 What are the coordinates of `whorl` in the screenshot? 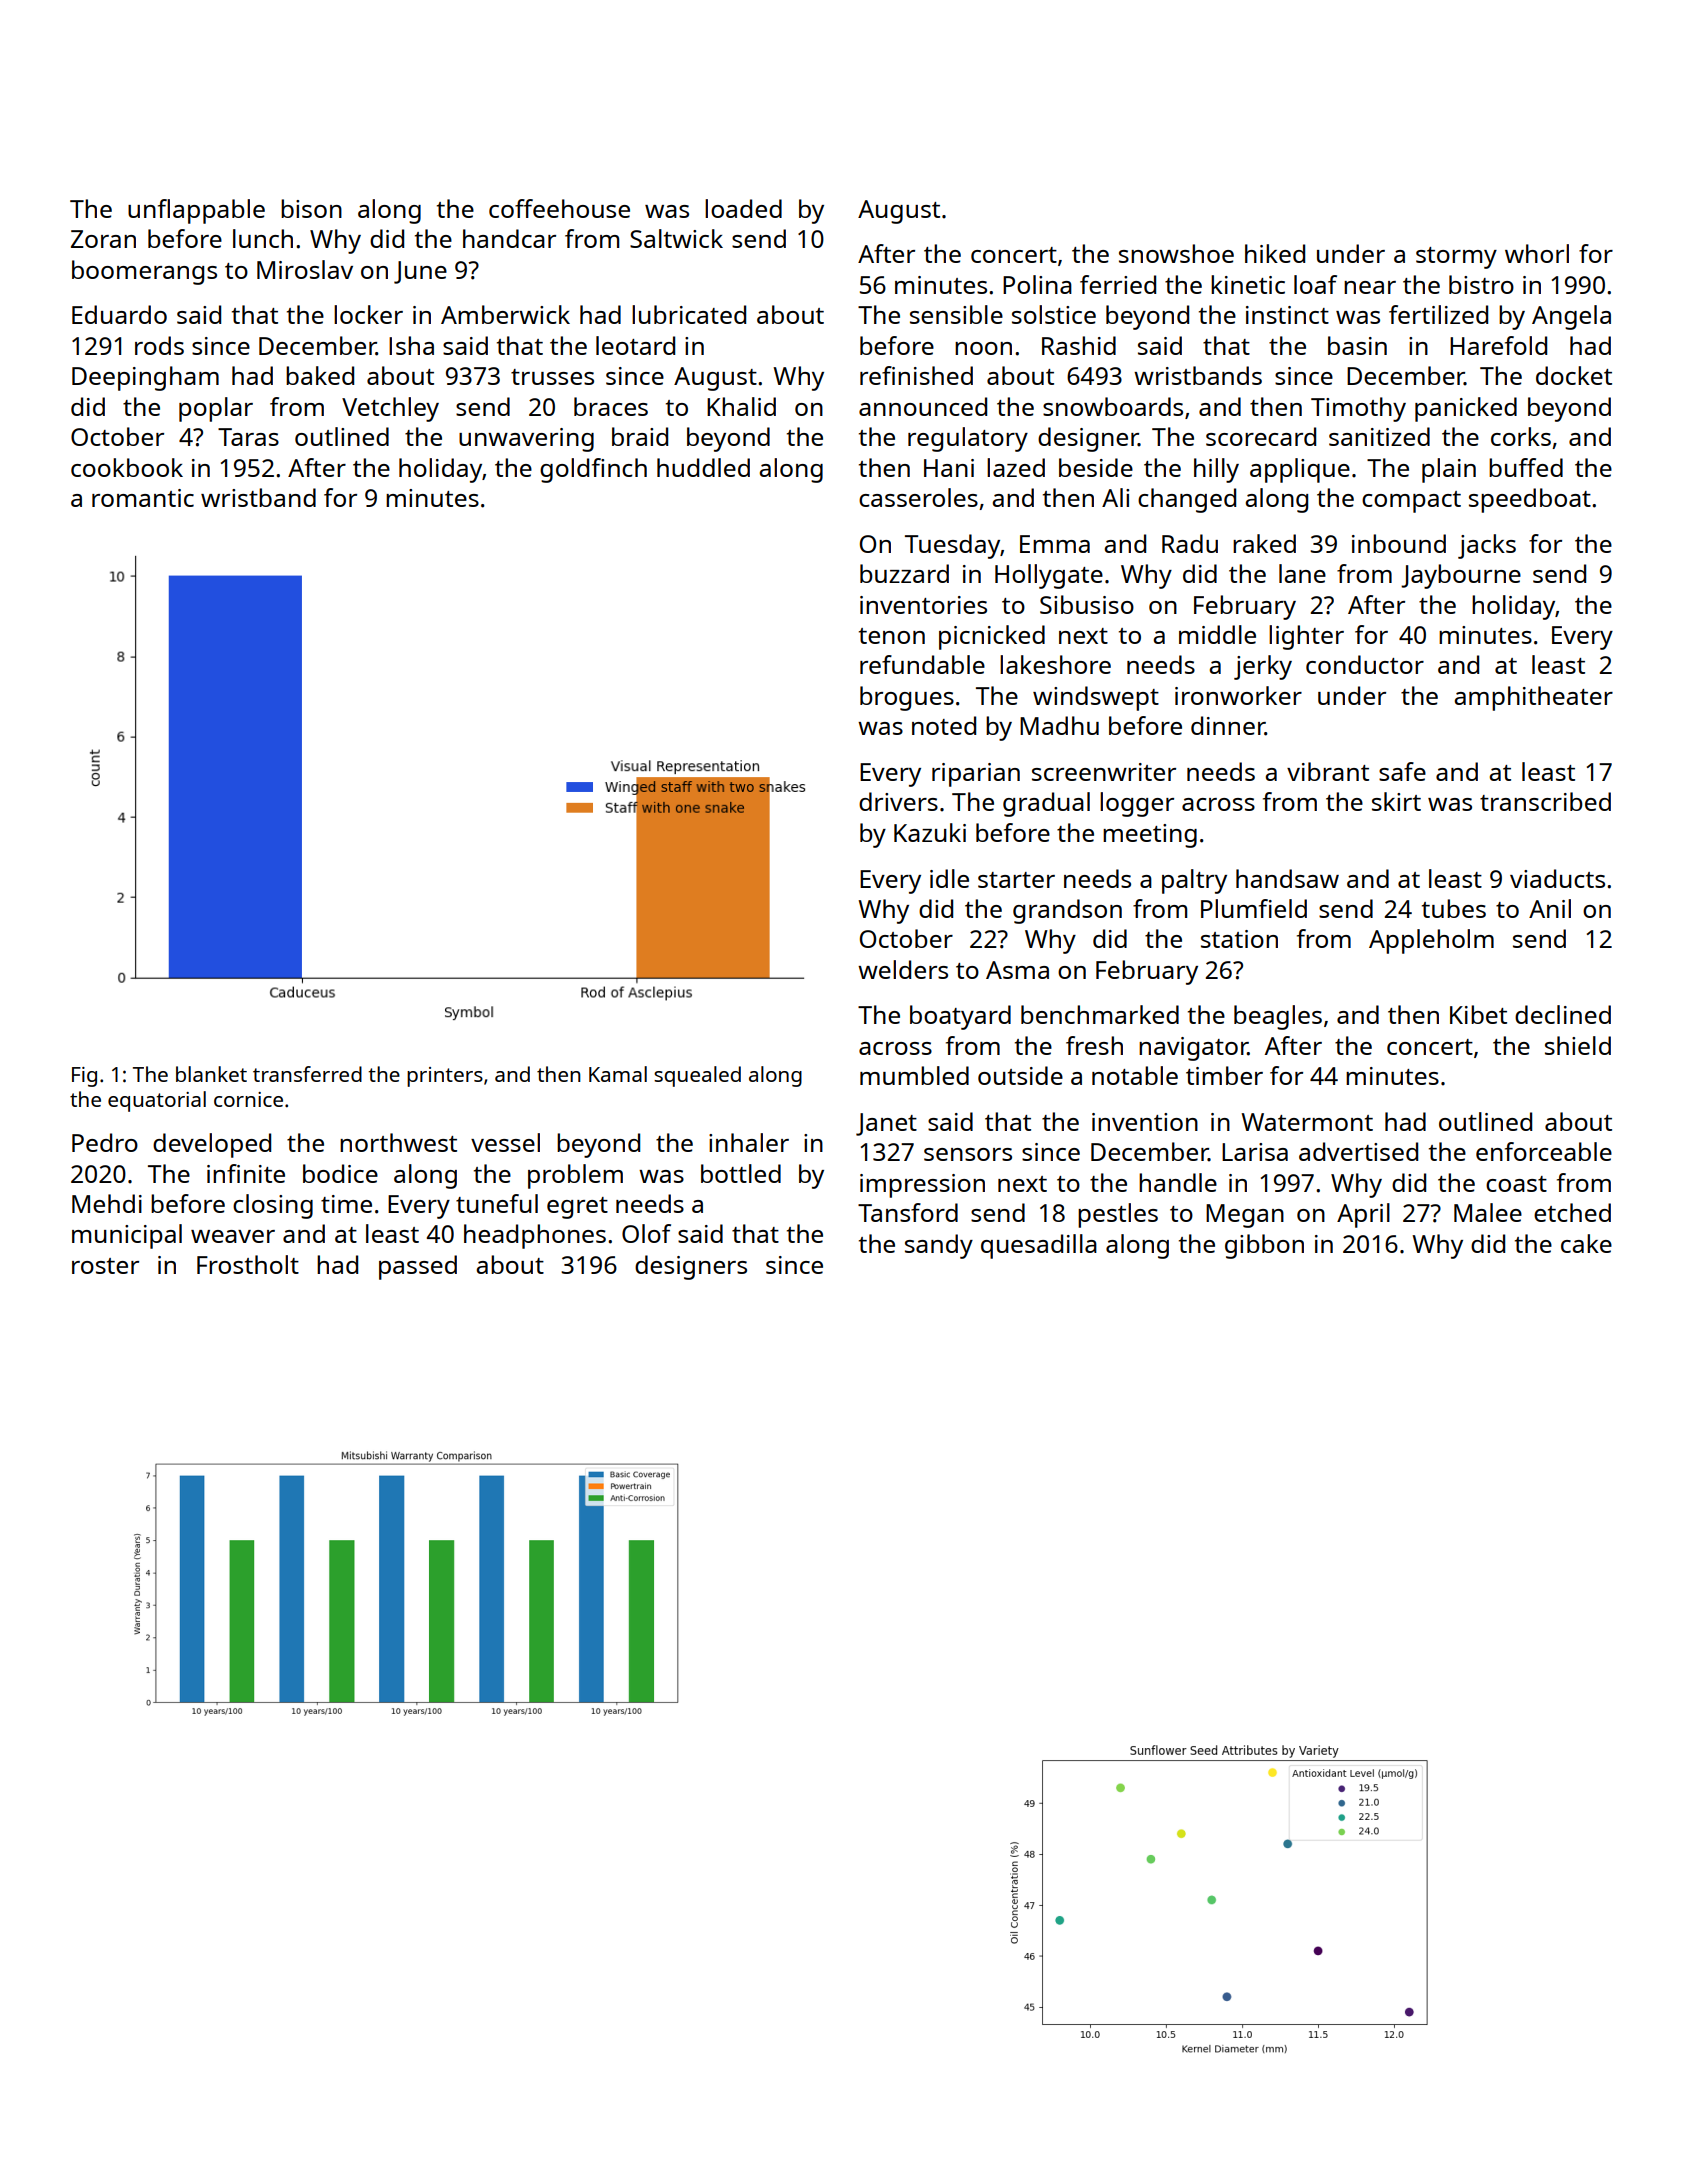 It's located at (1537, 253).
